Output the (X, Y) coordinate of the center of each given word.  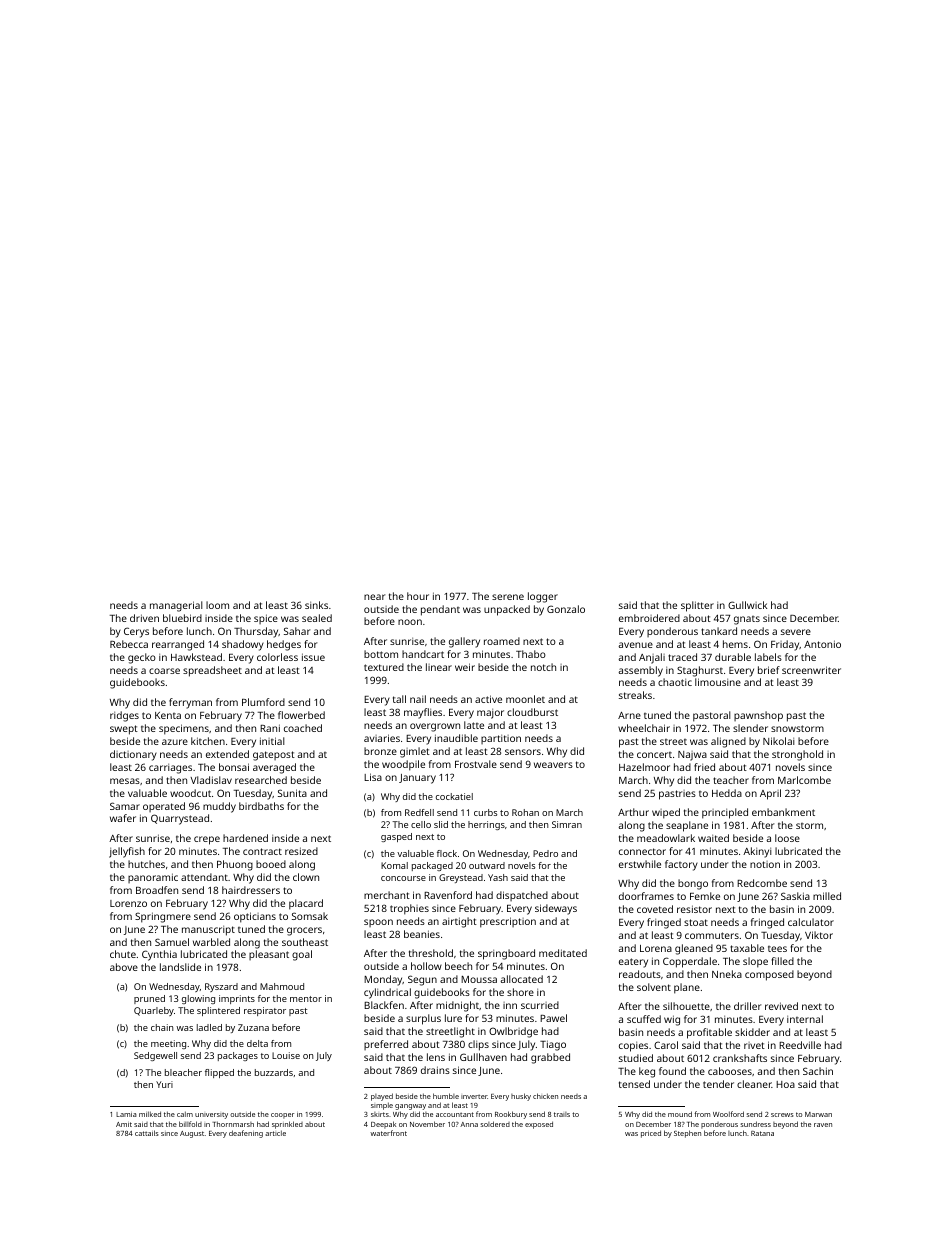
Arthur (633, 812)
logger (543, 597)
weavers (553, 765)
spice (266, 619)
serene (508, 597)
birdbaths (261, 806)
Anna (469, 1124)
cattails (146, 1133)
